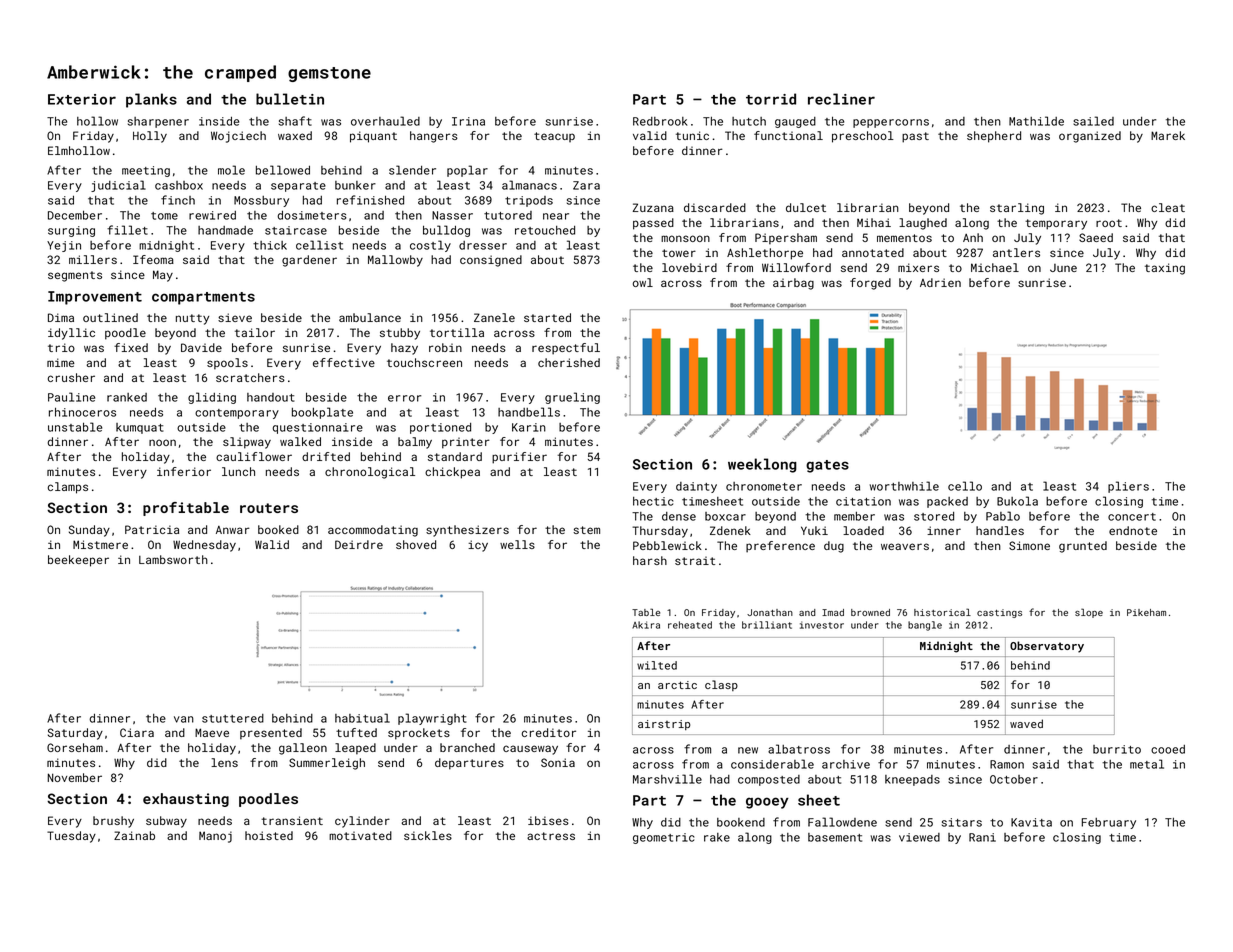 The image size is (1233, 952). I want to click on tutored, so click(508, 215).
